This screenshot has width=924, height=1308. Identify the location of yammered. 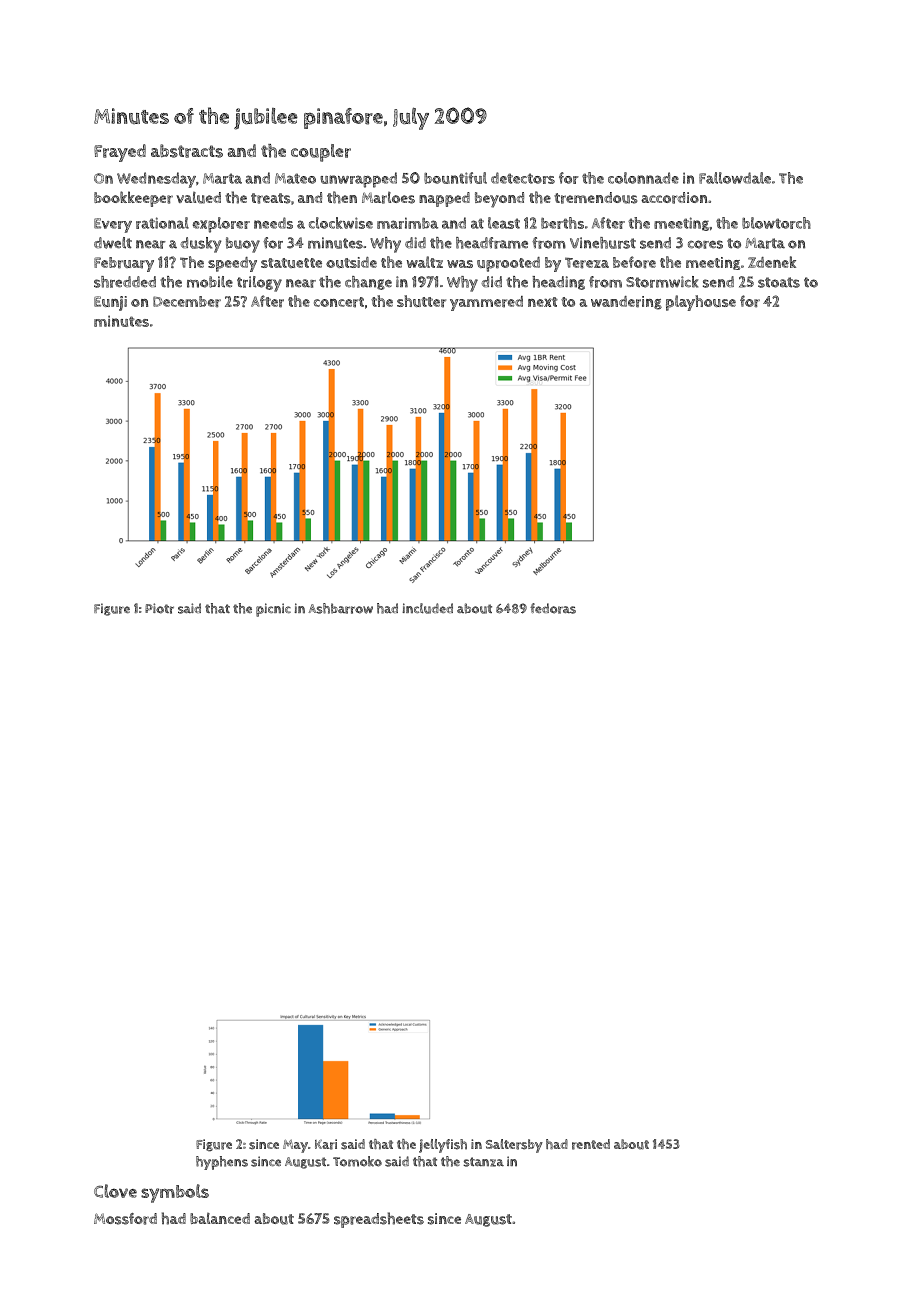
(486, 303).
